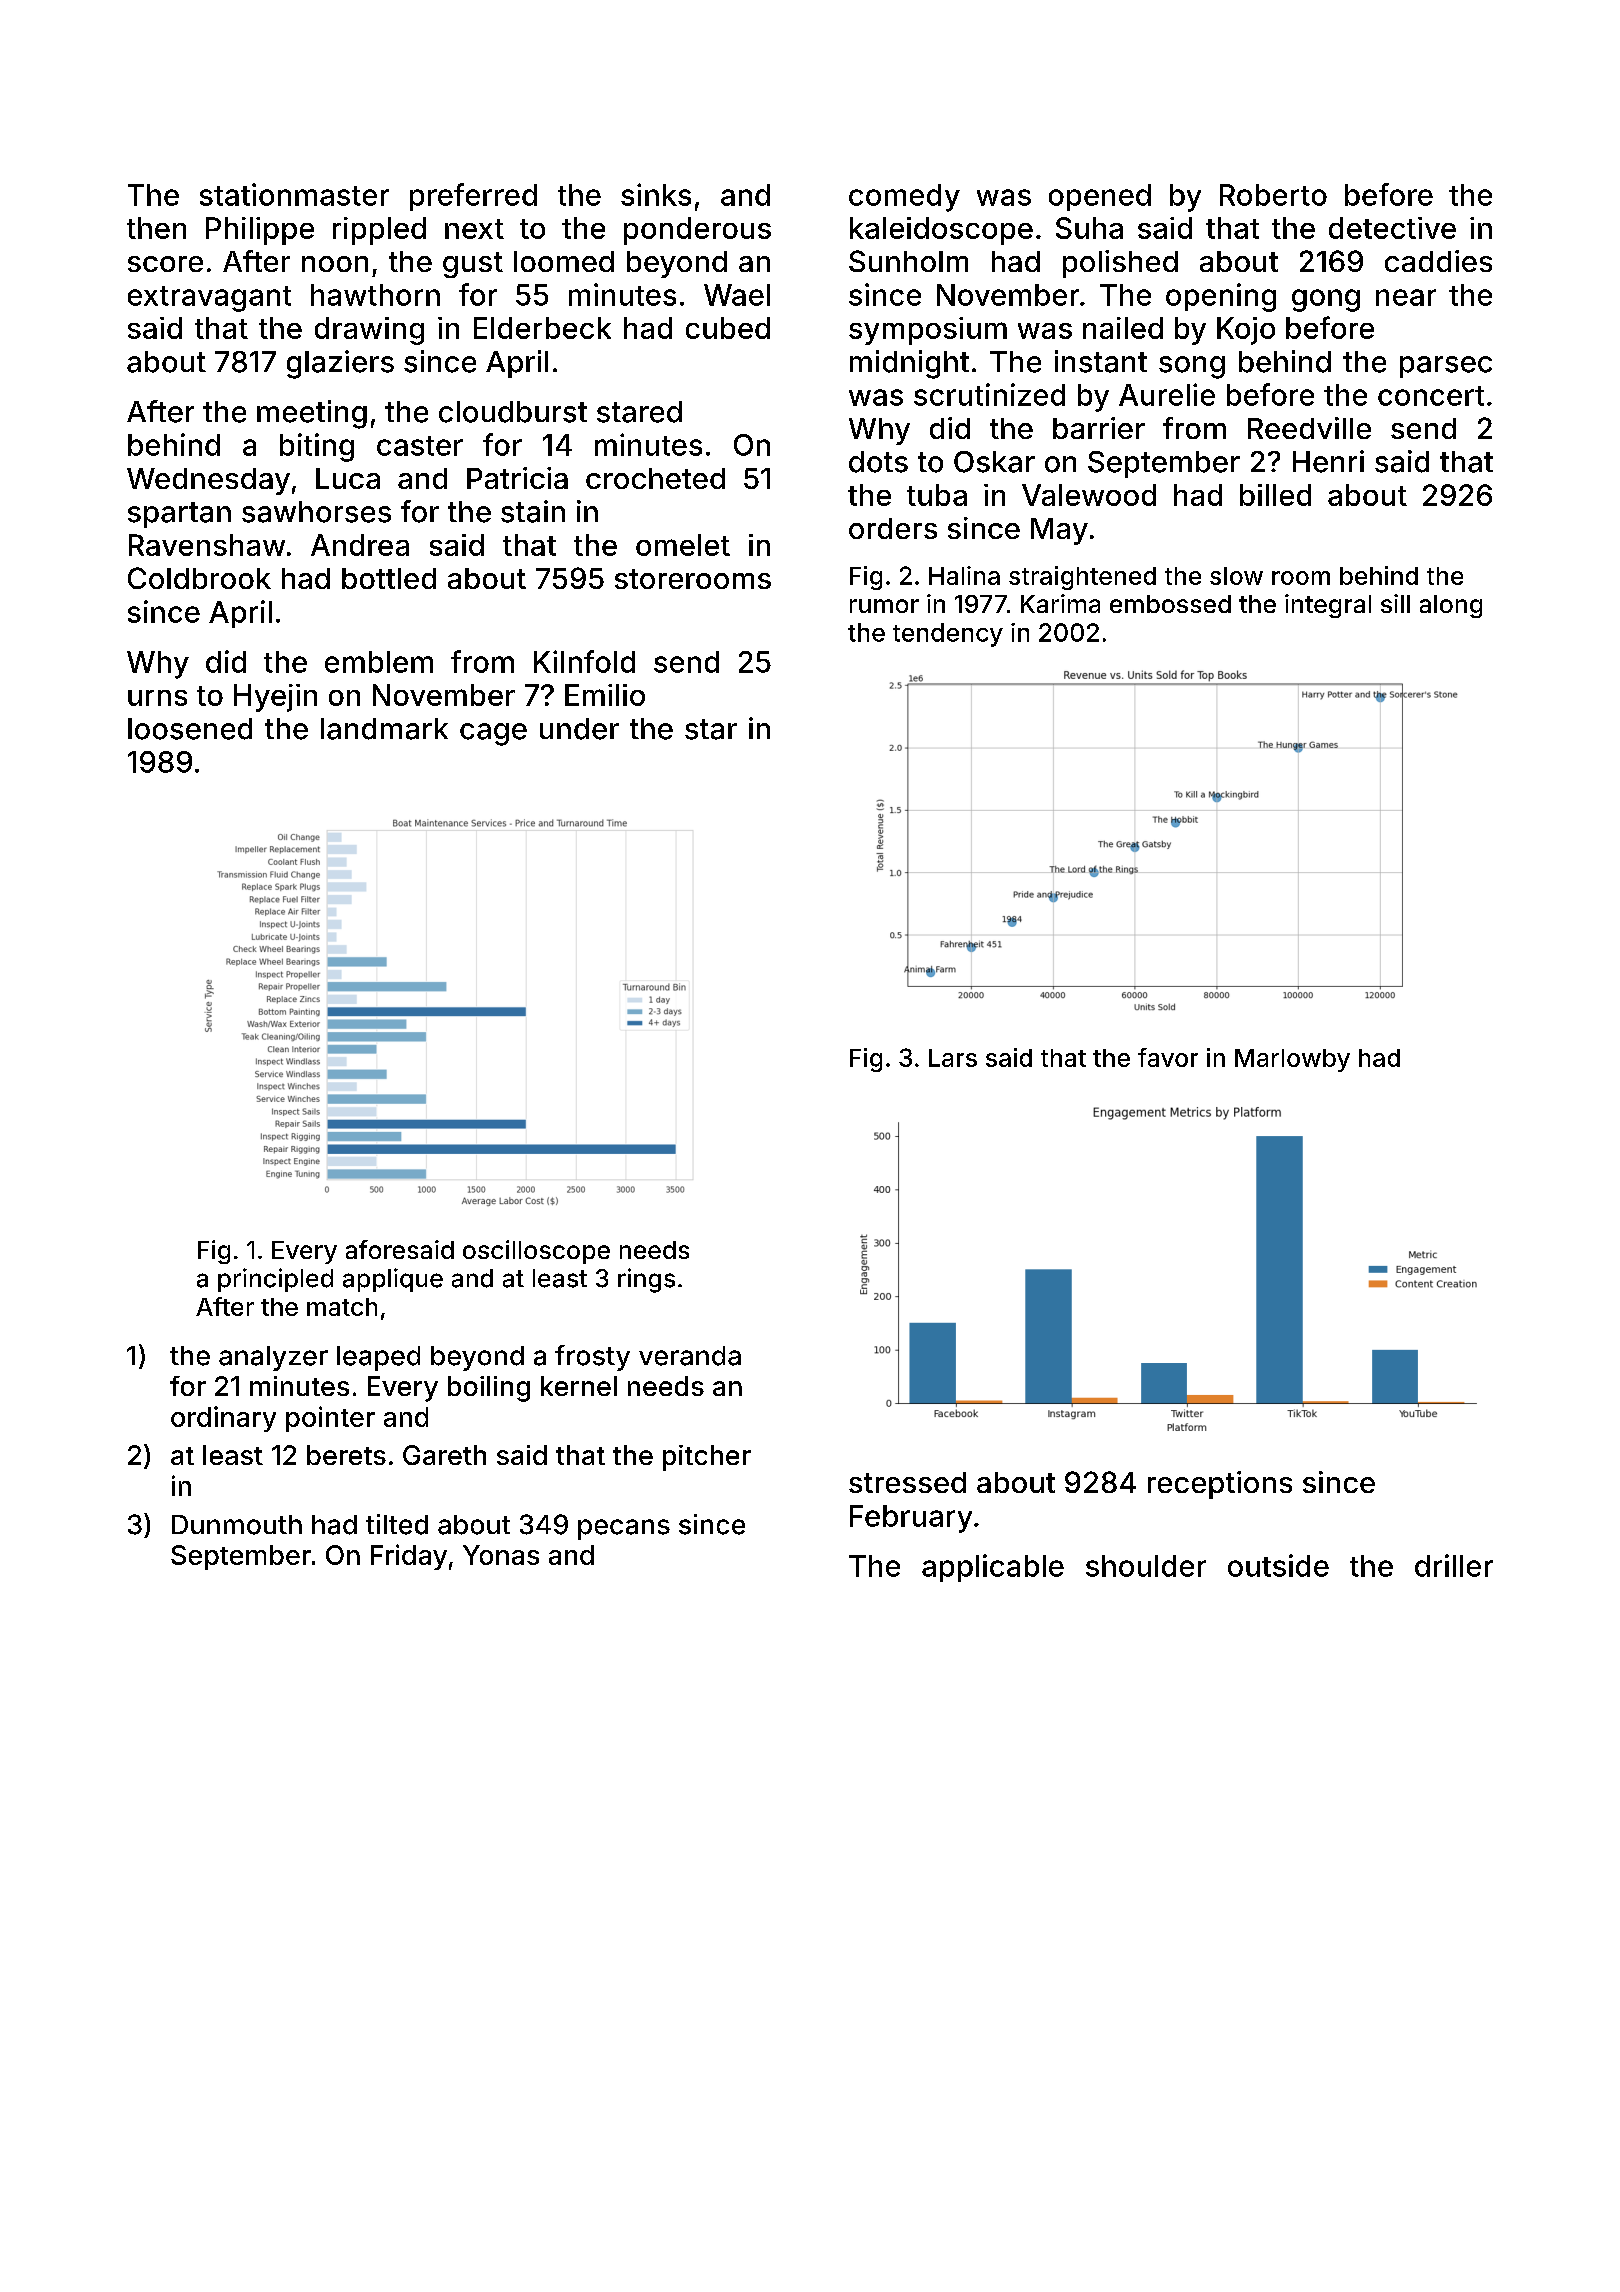 The image size is (1620, 2292). What do you see at coordinates (1168, 1057) in the page?
I see `favor` at bounding box center [1168, 1057].
